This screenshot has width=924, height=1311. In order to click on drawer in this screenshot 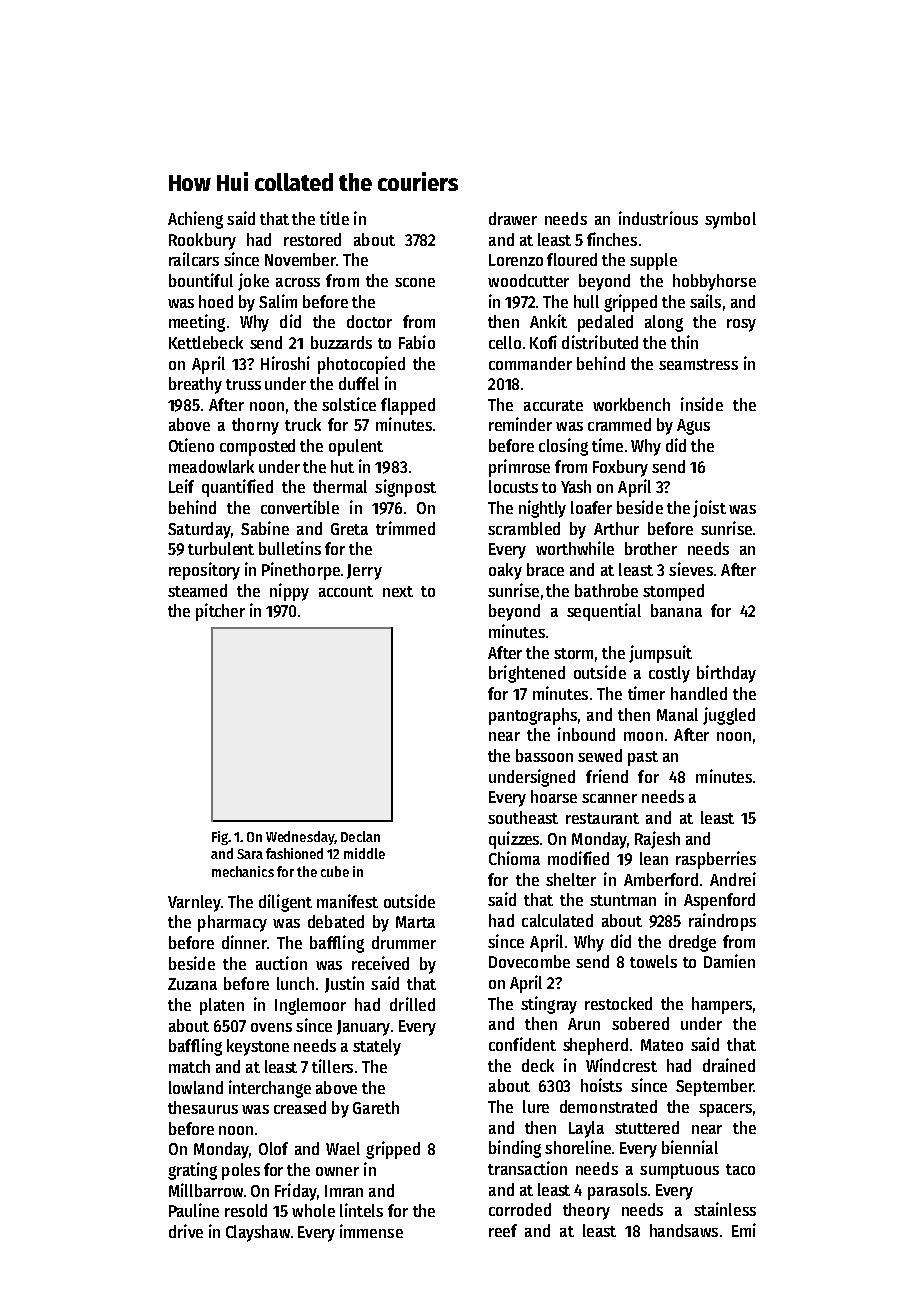, I will do `click(513, 218)`.
